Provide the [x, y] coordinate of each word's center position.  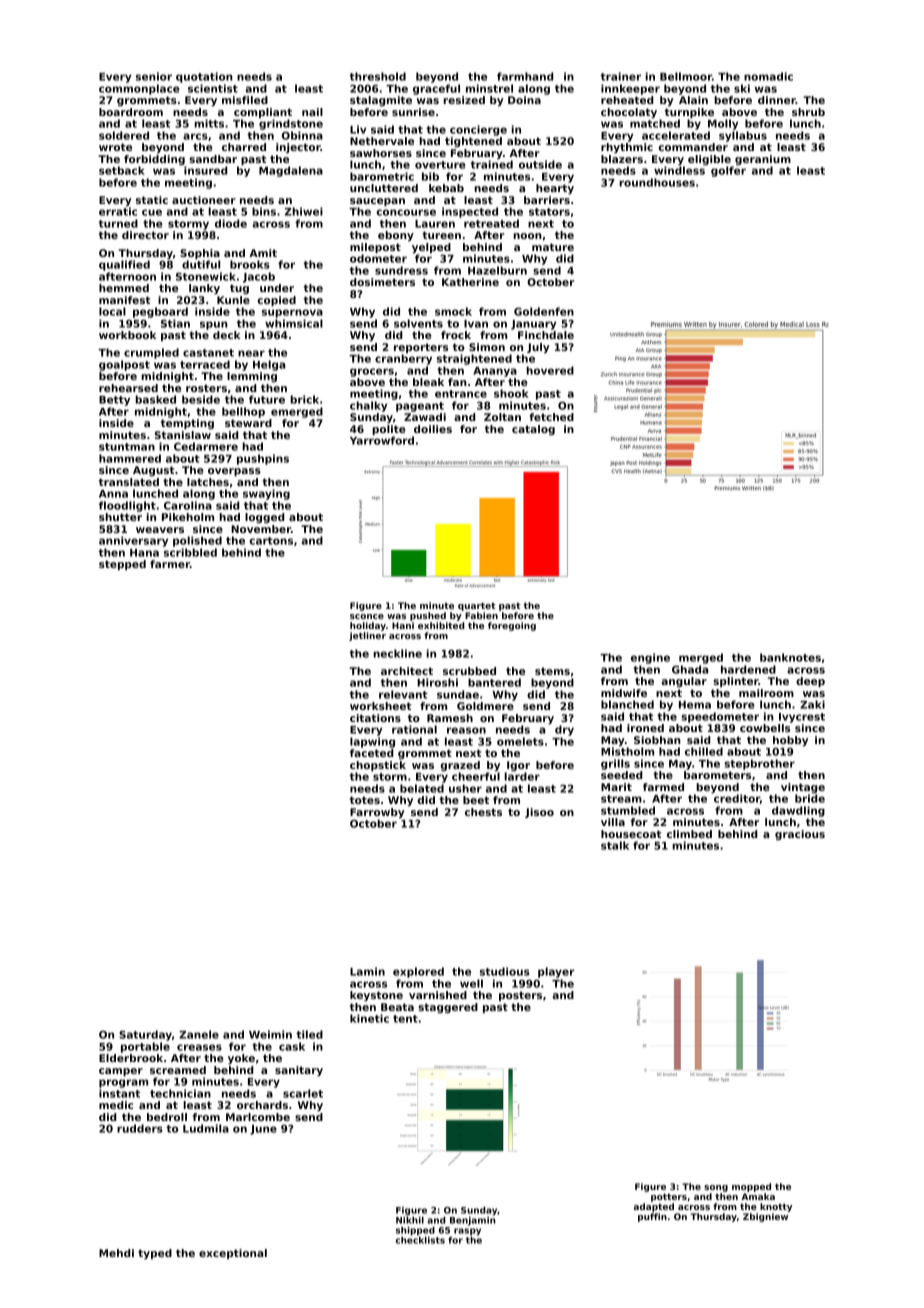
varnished [438, 995]
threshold [378, 76]
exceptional [233, 1254]
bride [810, 798]
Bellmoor [686, 76]
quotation [204, 77]
